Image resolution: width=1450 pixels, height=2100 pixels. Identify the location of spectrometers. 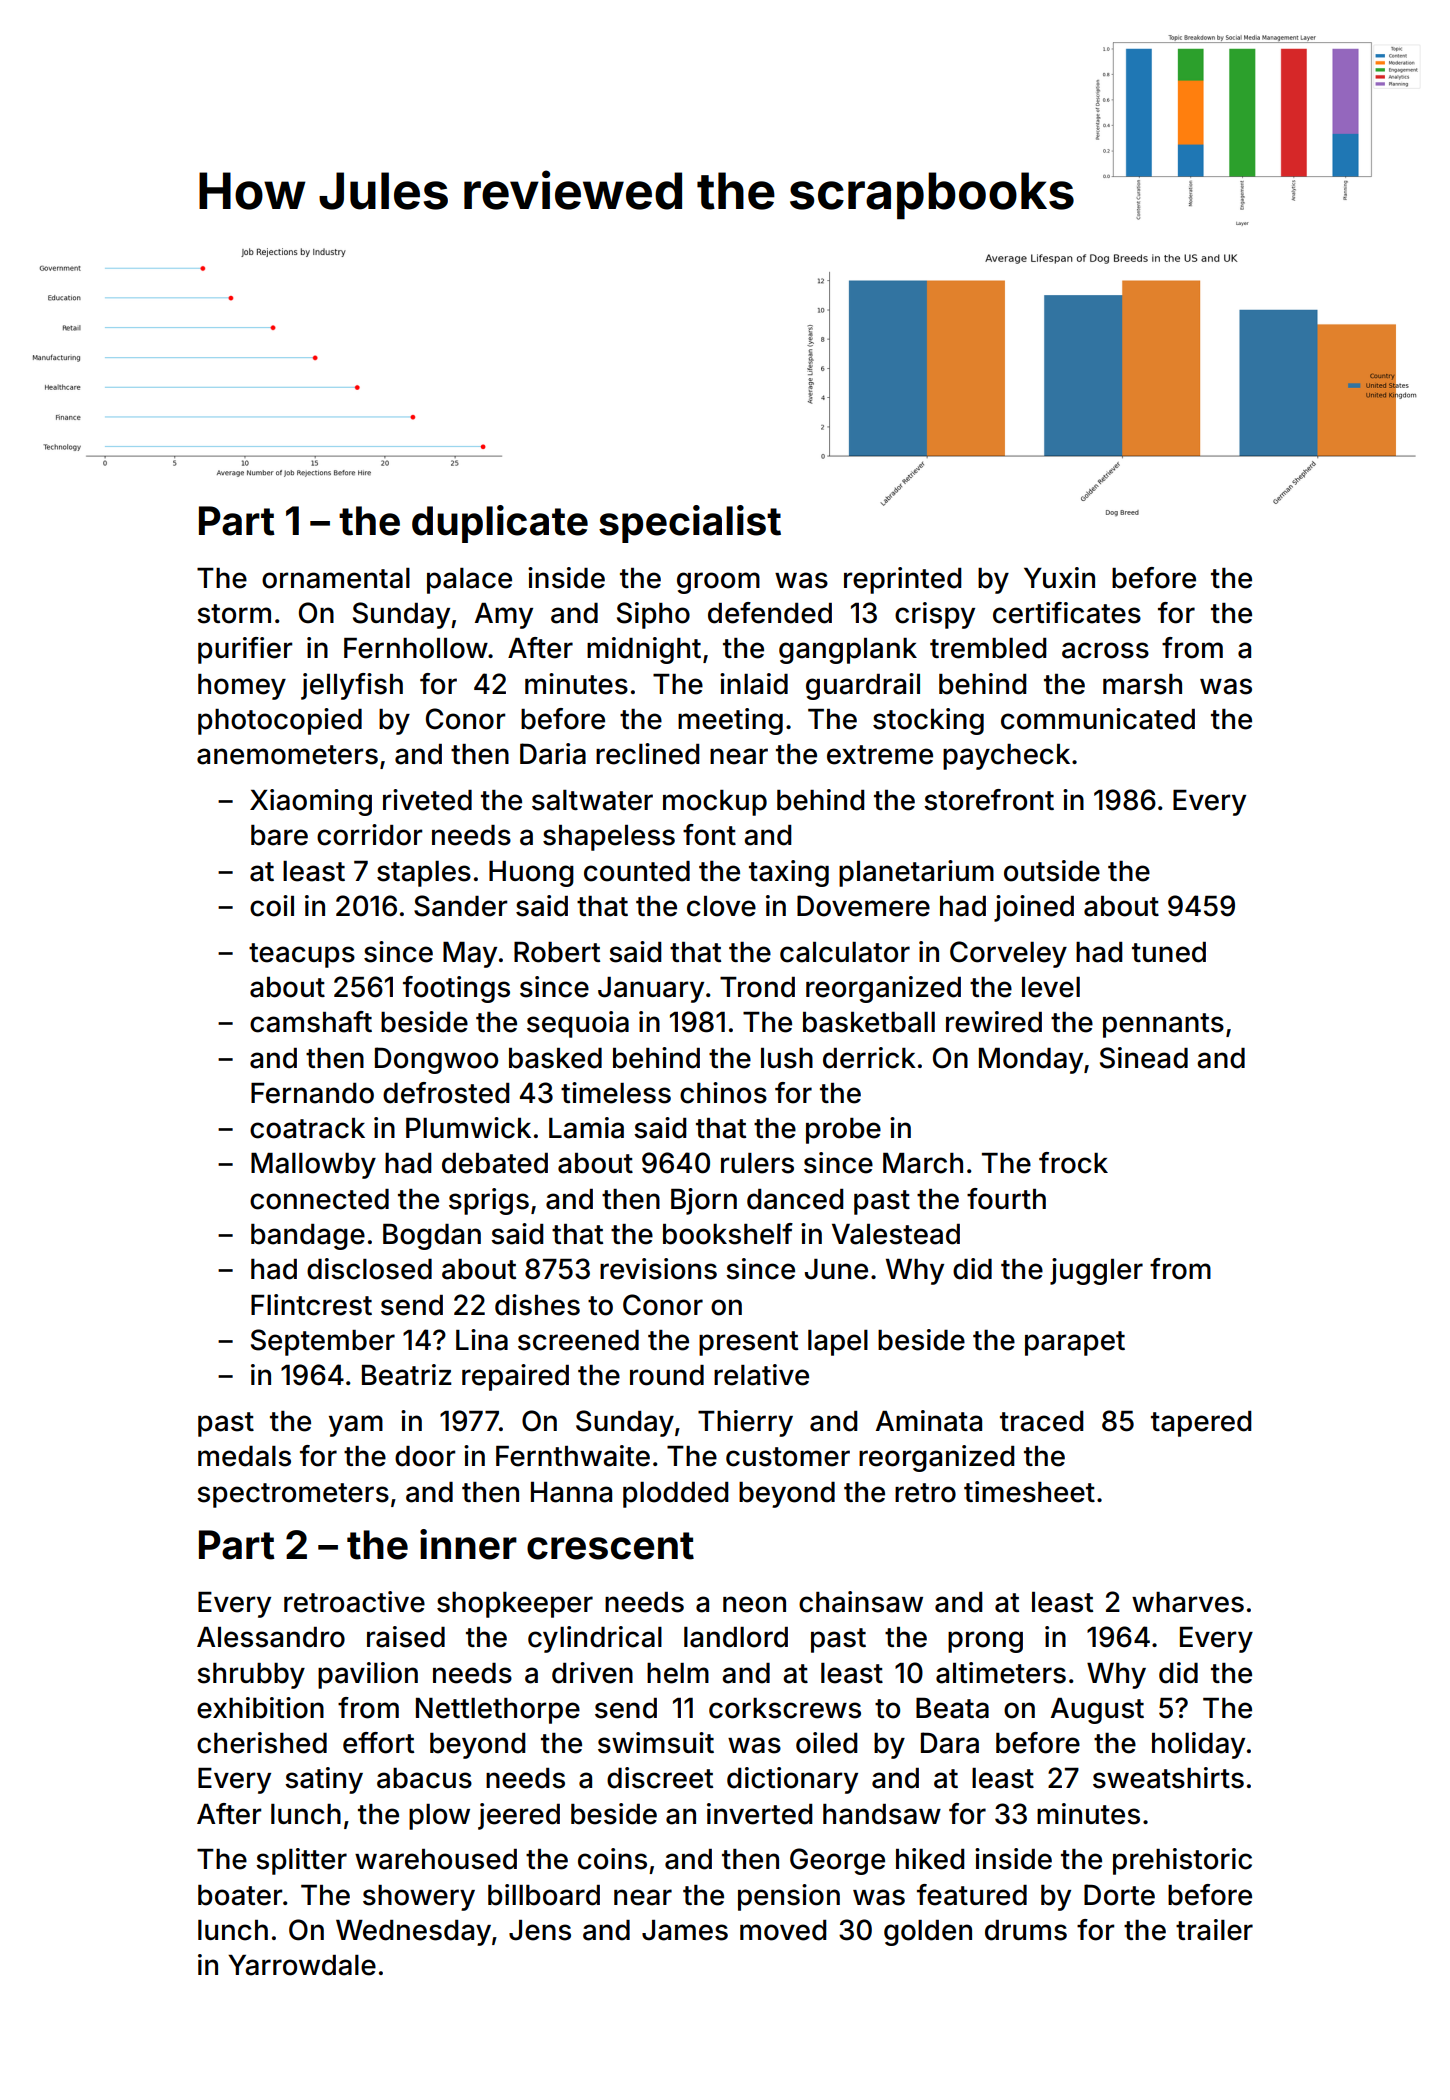
(293, 1495).
